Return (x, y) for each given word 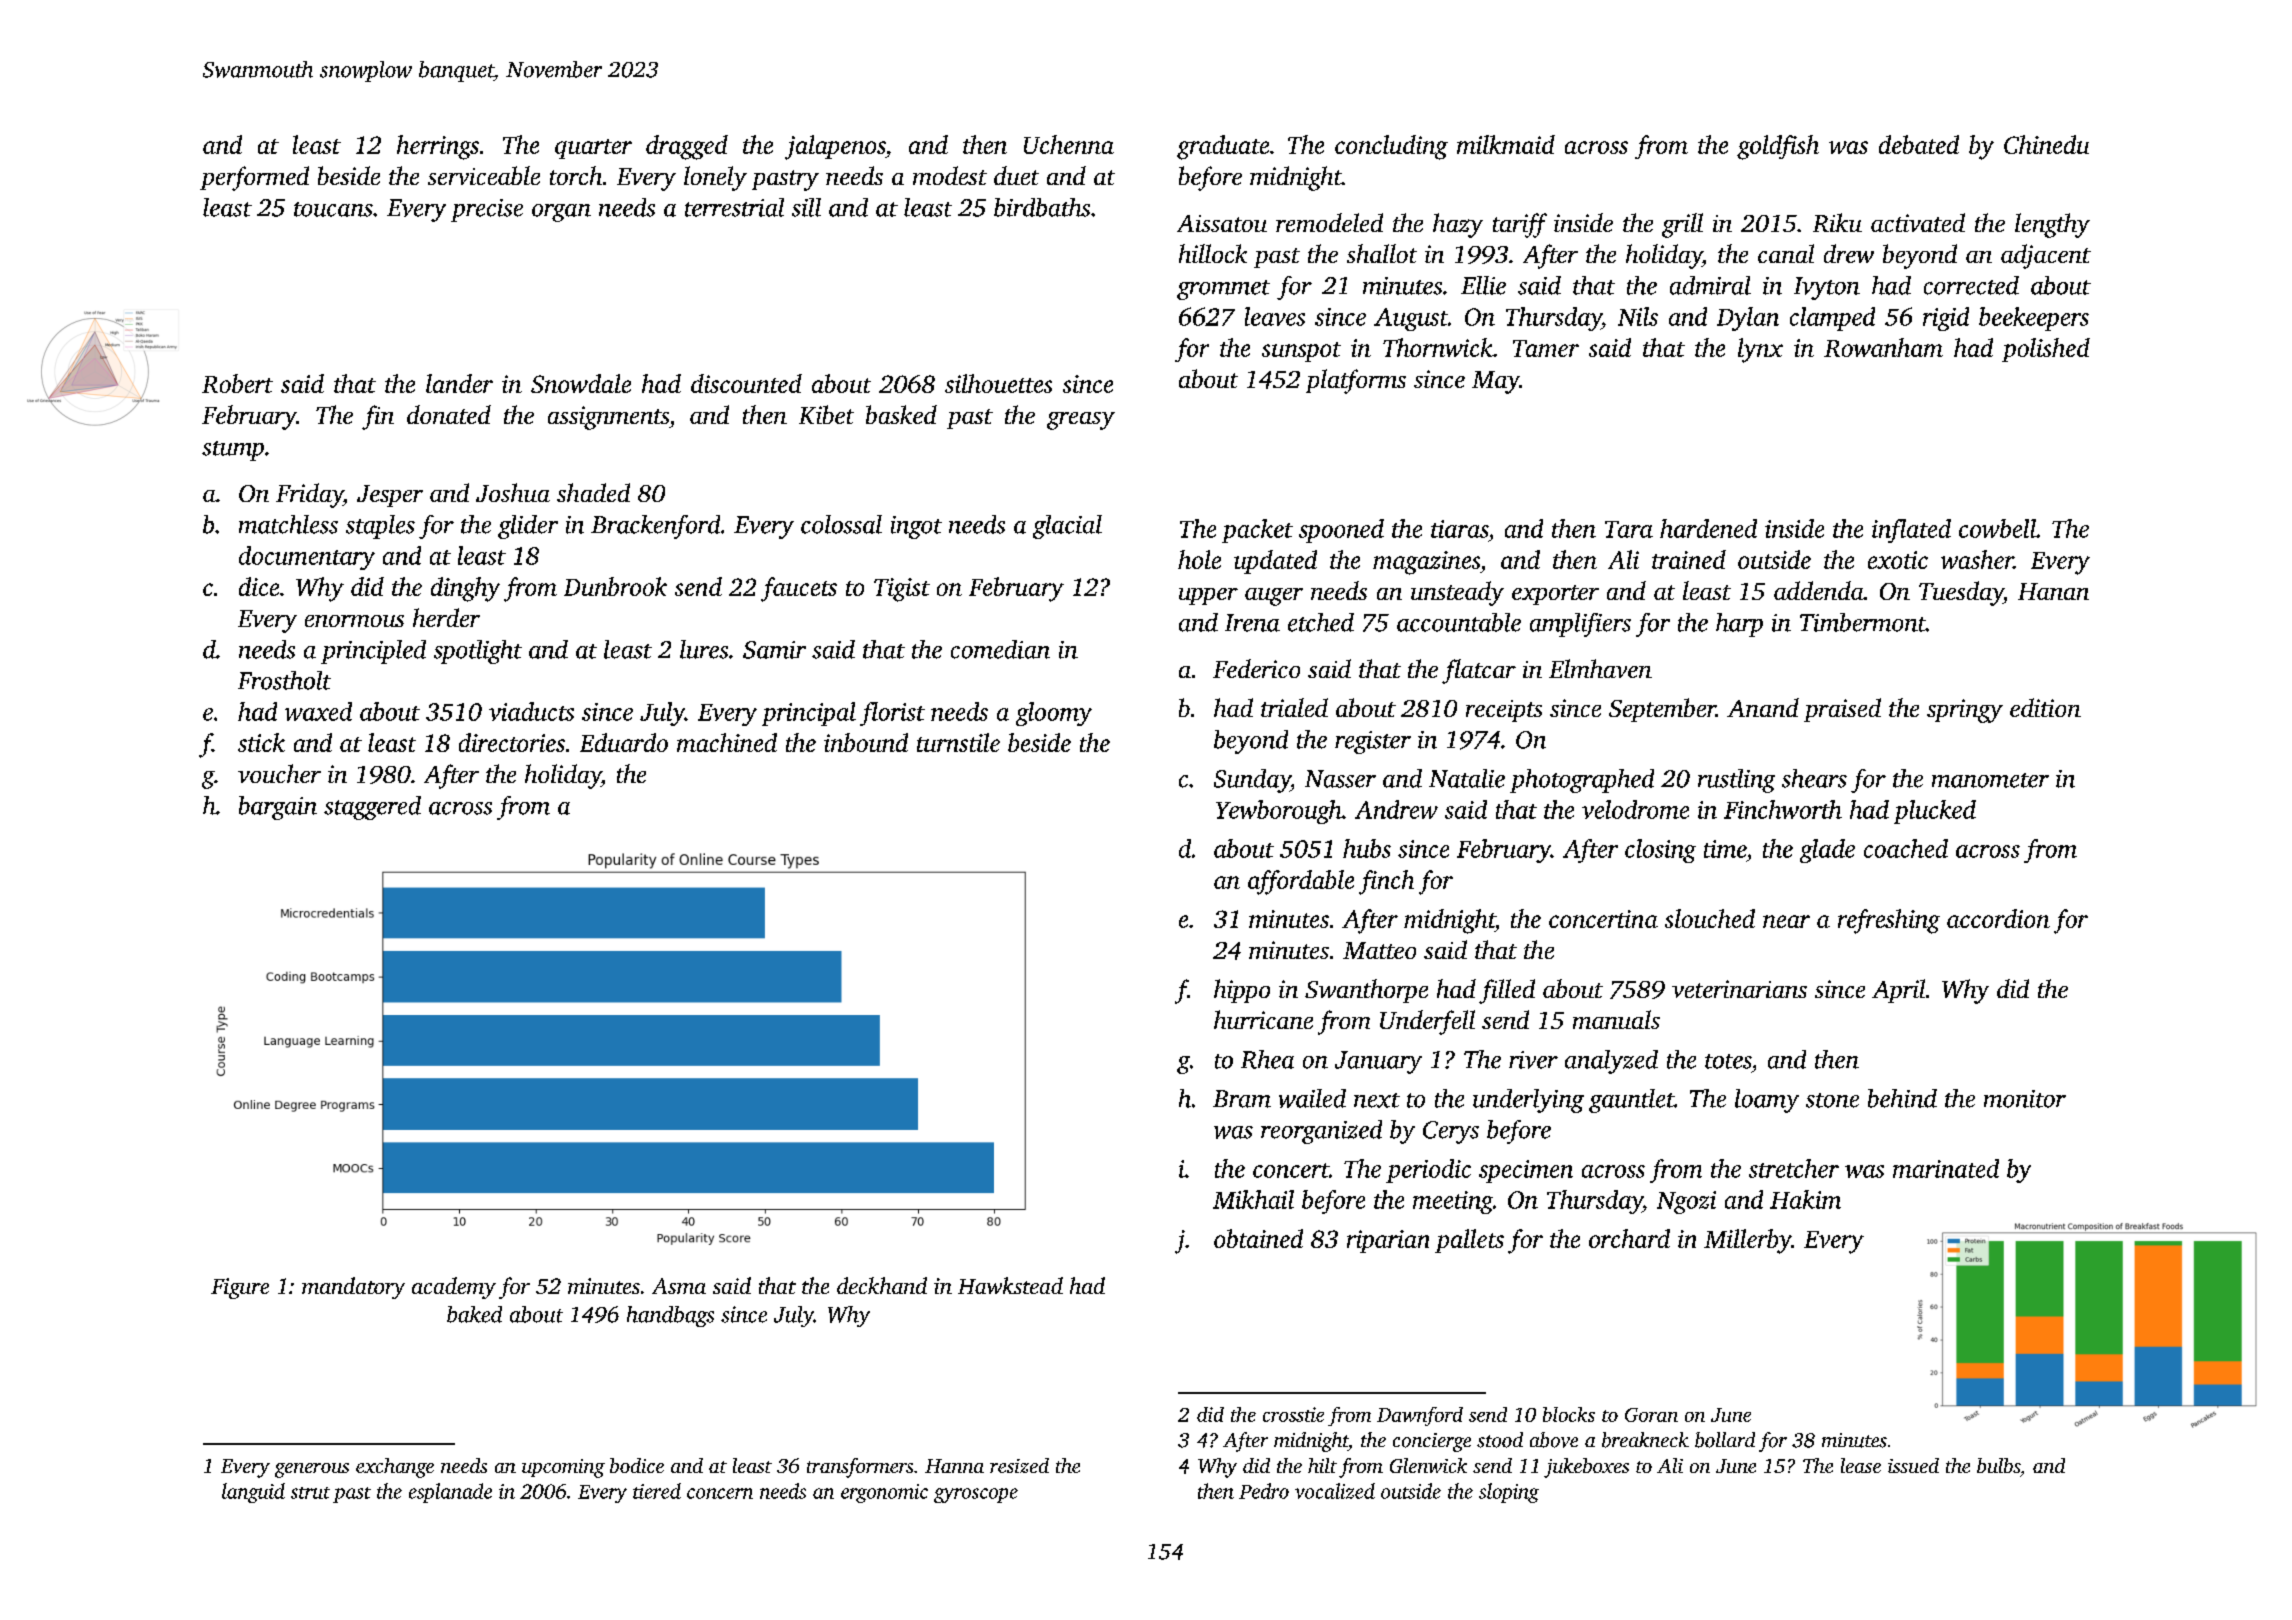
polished (2046, 350)
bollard (1725, 1440)
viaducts (531, 711)
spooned (1341, 531)
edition (2045, 707)
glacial (1067, 527)
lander (459, 383)
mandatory (353, 1288)
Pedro (1264, 1491)
